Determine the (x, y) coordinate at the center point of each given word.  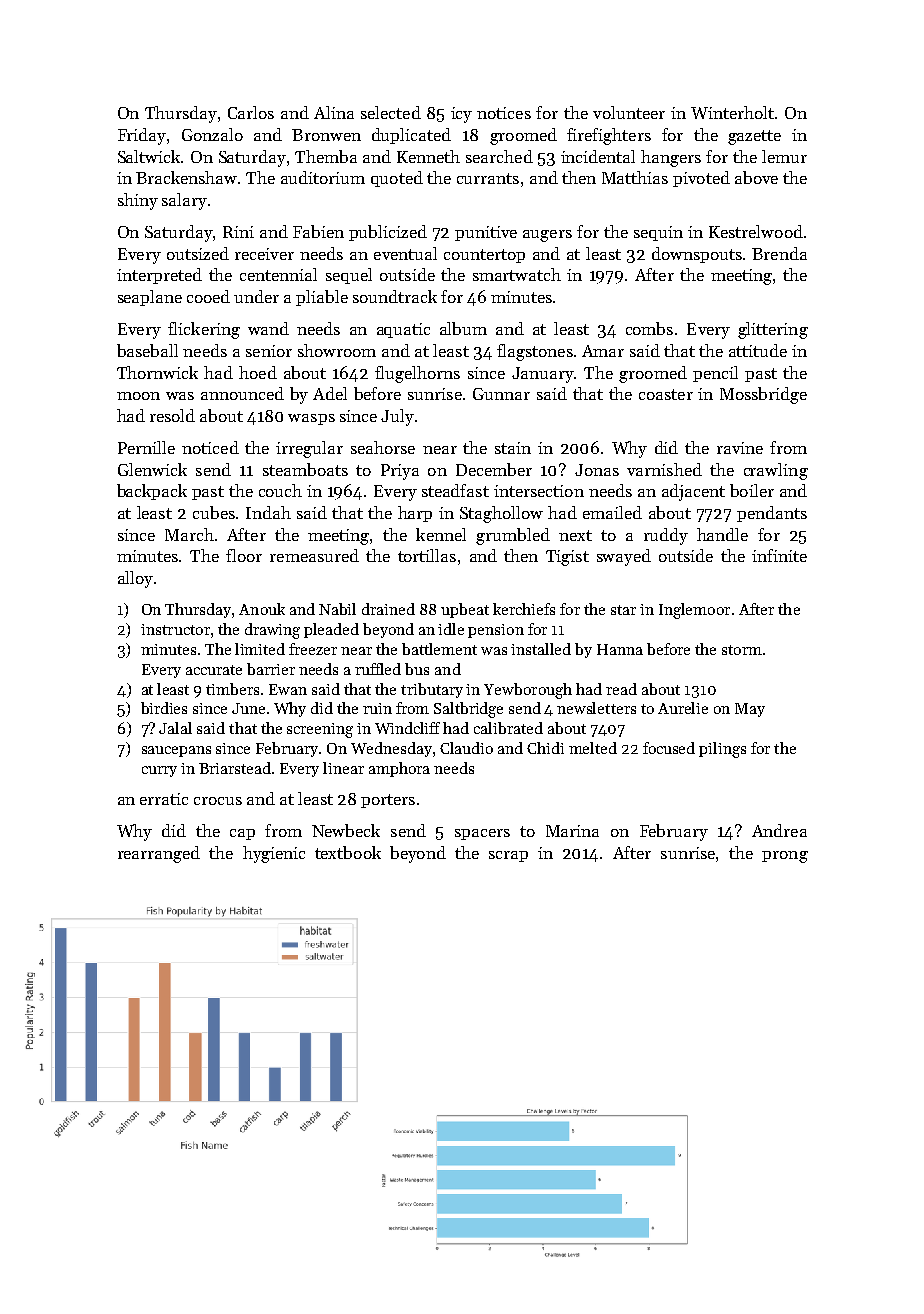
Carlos (251, 112)
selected (391, 112)
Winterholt (732, 112)
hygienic (274, 854)
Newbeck (346, 830)
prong (785, 857)
